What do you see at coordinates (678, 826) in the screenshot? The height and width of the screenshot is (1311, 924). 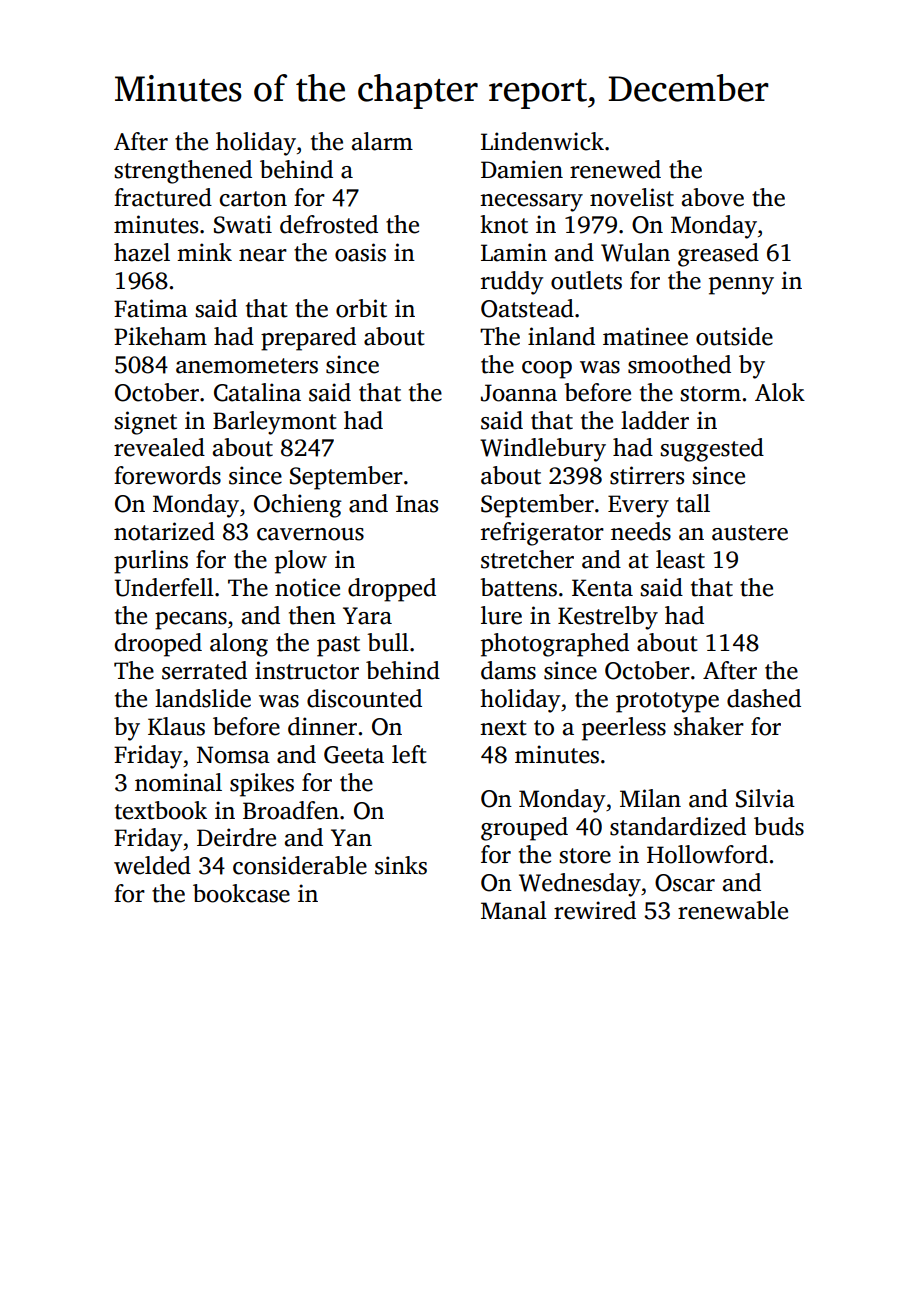 I see `standardized` at bounding box center [678, 826].
